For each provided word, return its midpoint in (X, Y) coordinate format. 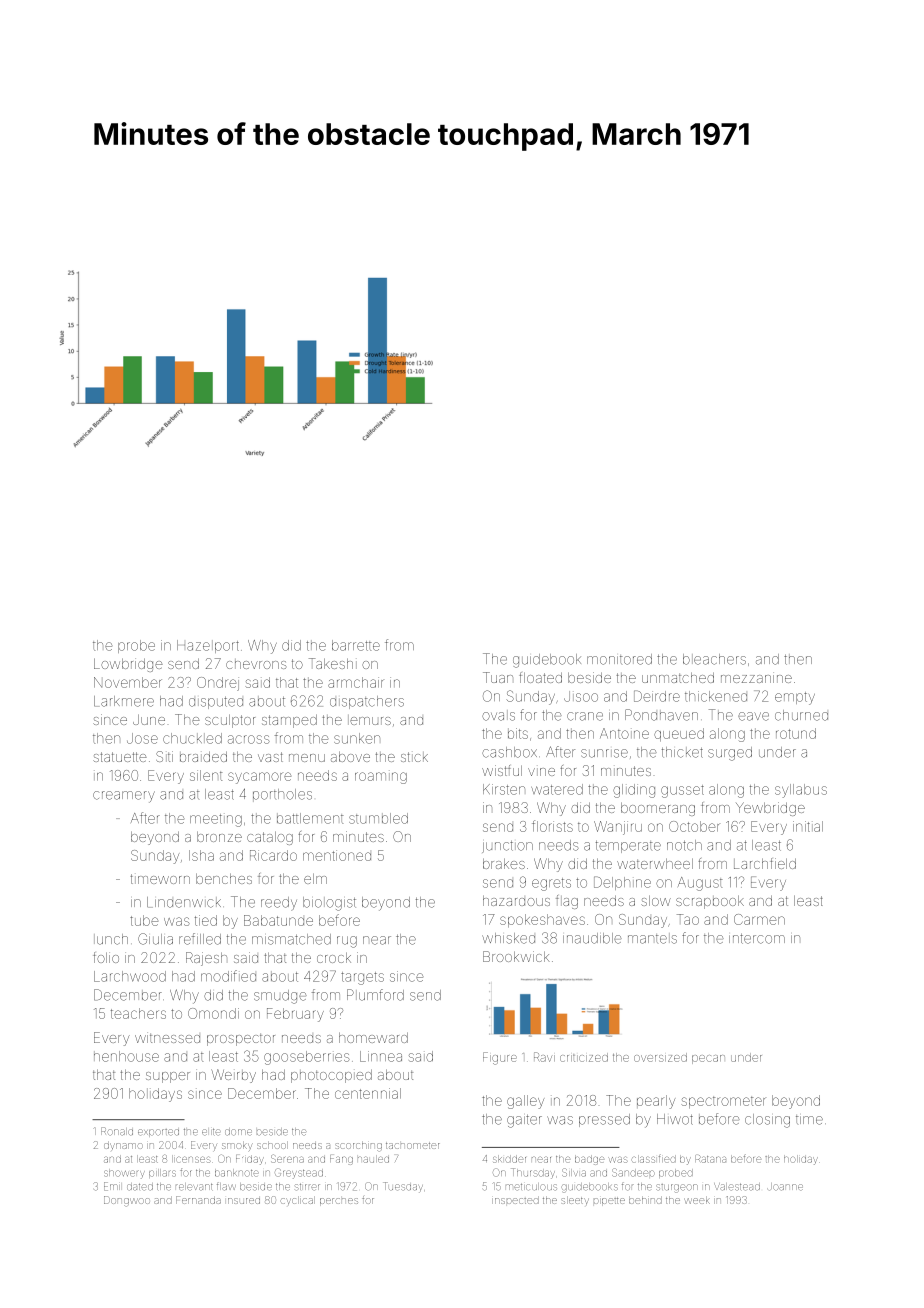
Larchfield (765, 863)
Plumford (375, 995)
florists (552, 826)
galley (525, 1102)
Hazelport (208, 646)
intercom (757, 939)
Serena (287, 1158)
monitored (619, 659)
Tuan (498, 677)
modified (228, 976)
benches (224, 879)
